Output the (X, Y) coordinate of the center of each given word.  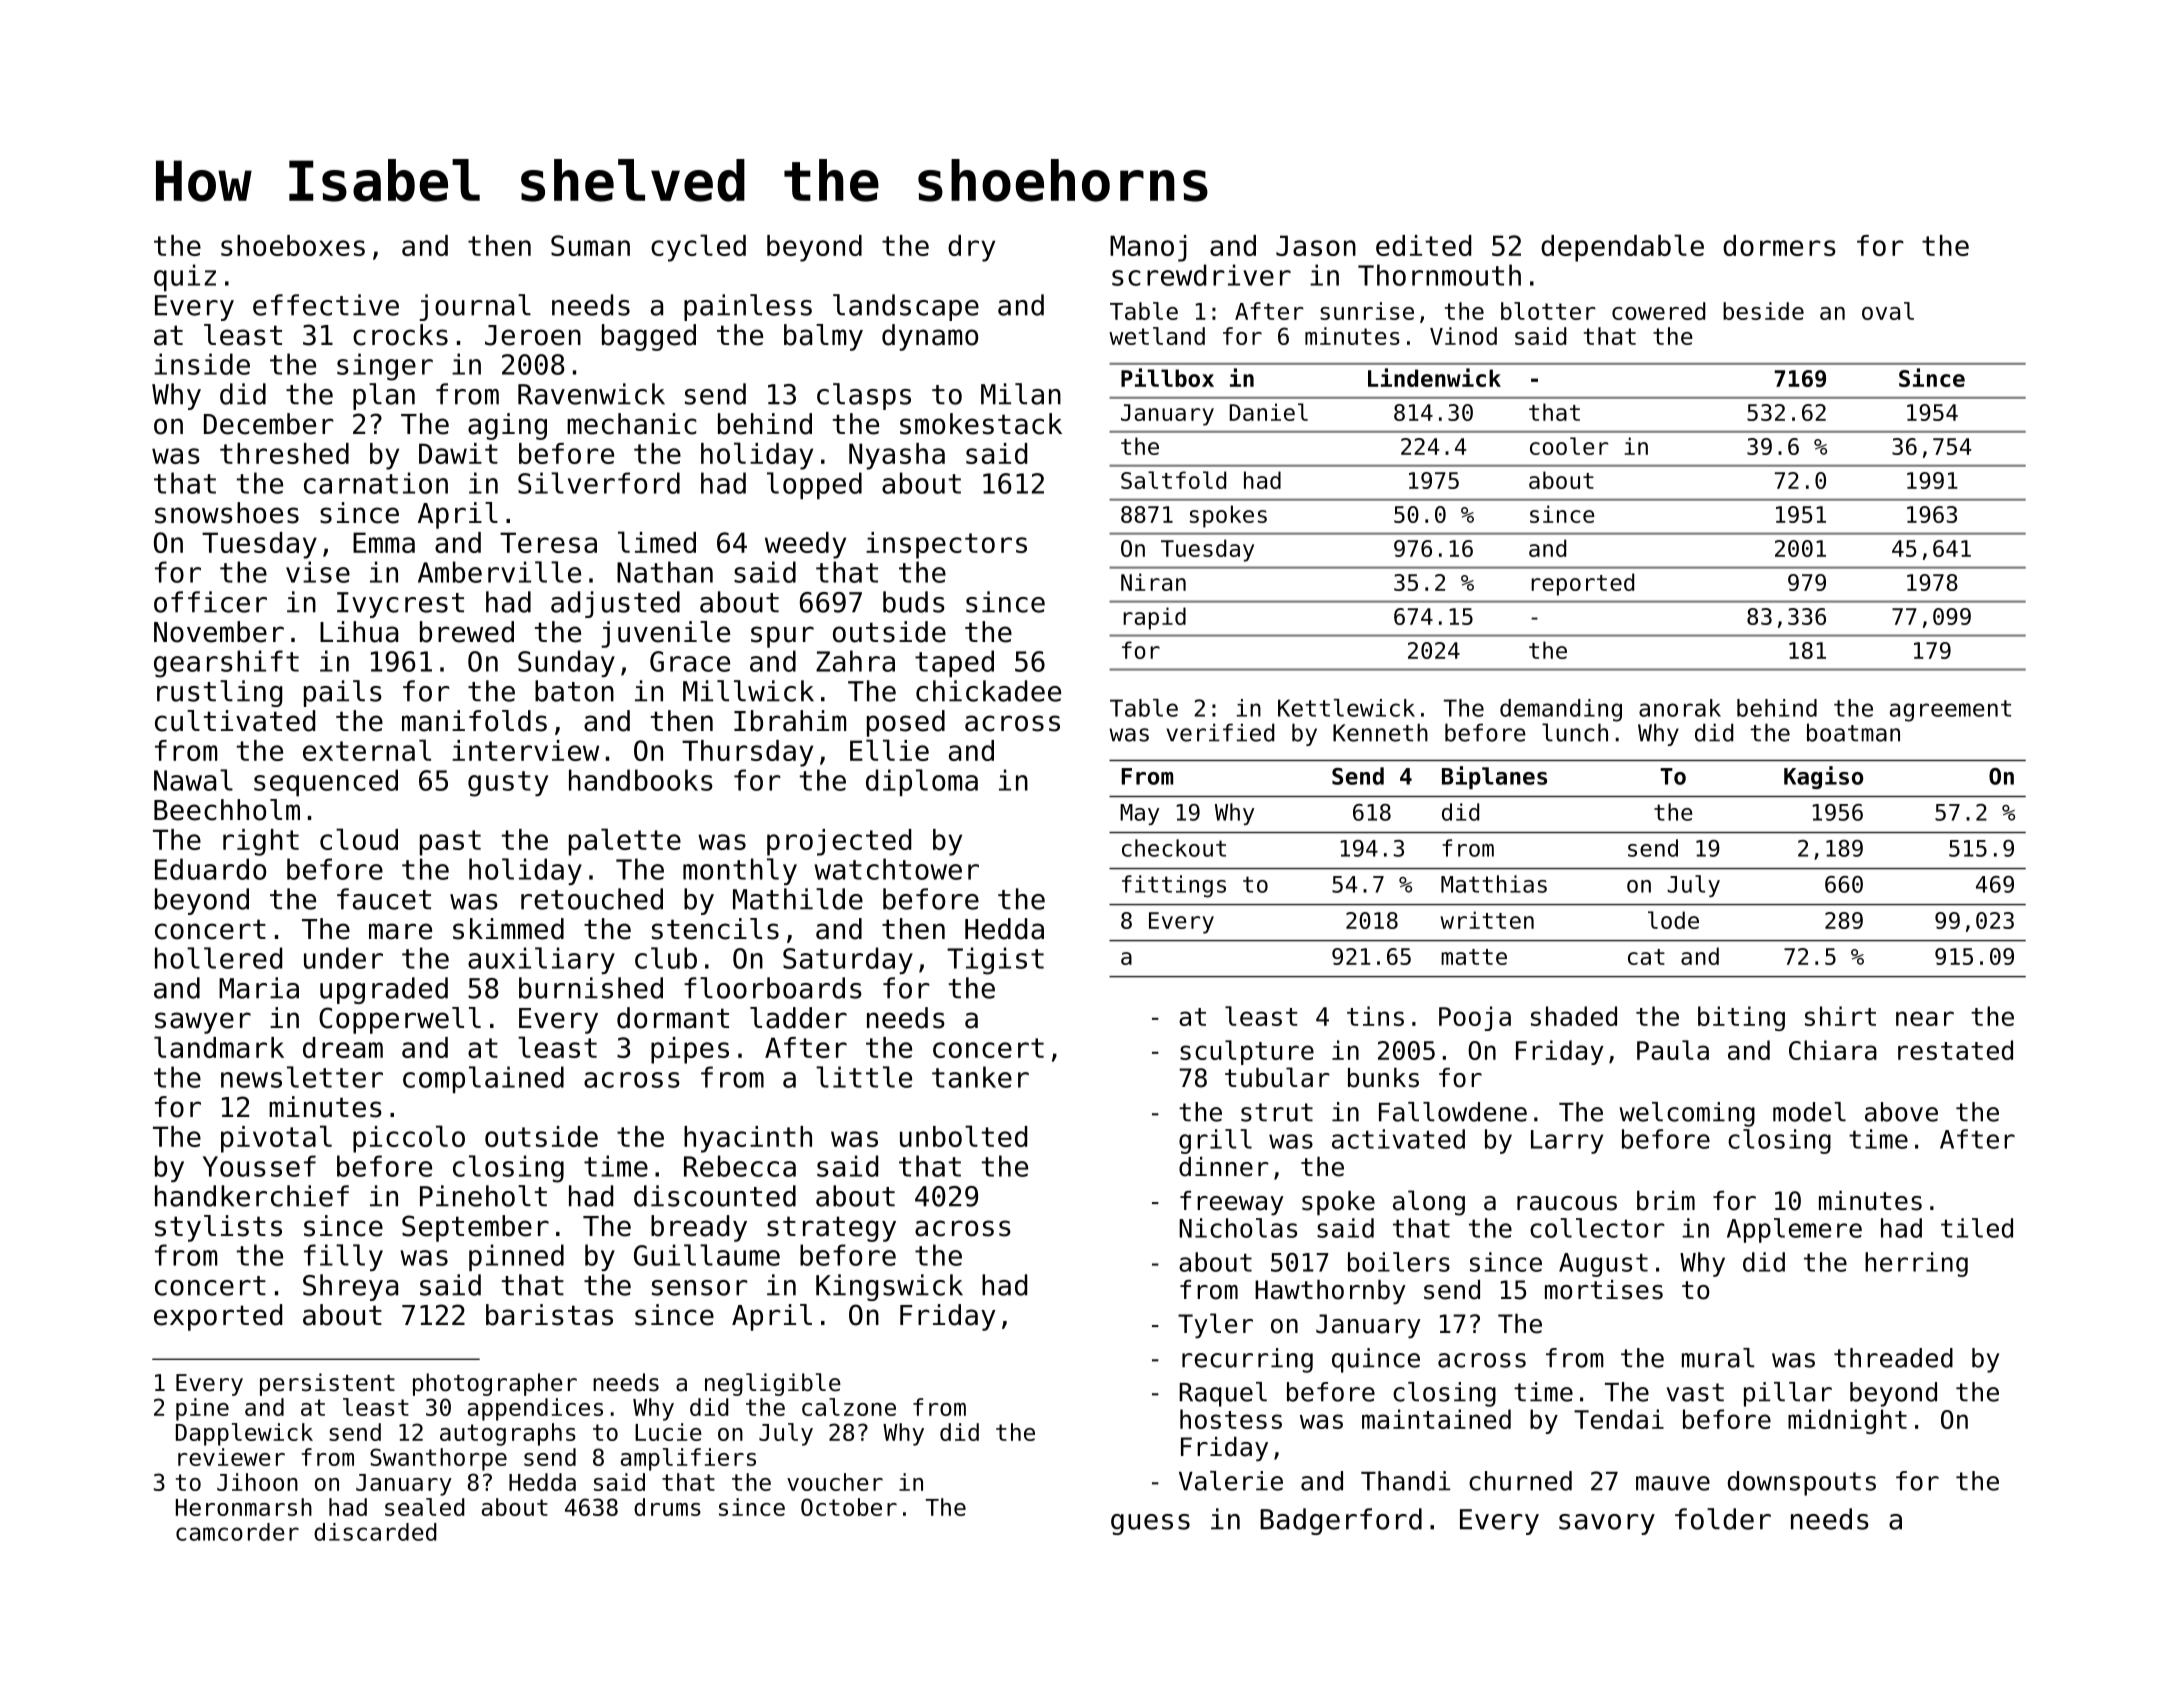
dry (971, 248)
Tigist (995, 961)
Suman (590, 245)
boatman (1853, 732)
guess (1150, 1524)
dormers (1779, 245)
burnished (591, 988)
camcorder (237, 1532)
